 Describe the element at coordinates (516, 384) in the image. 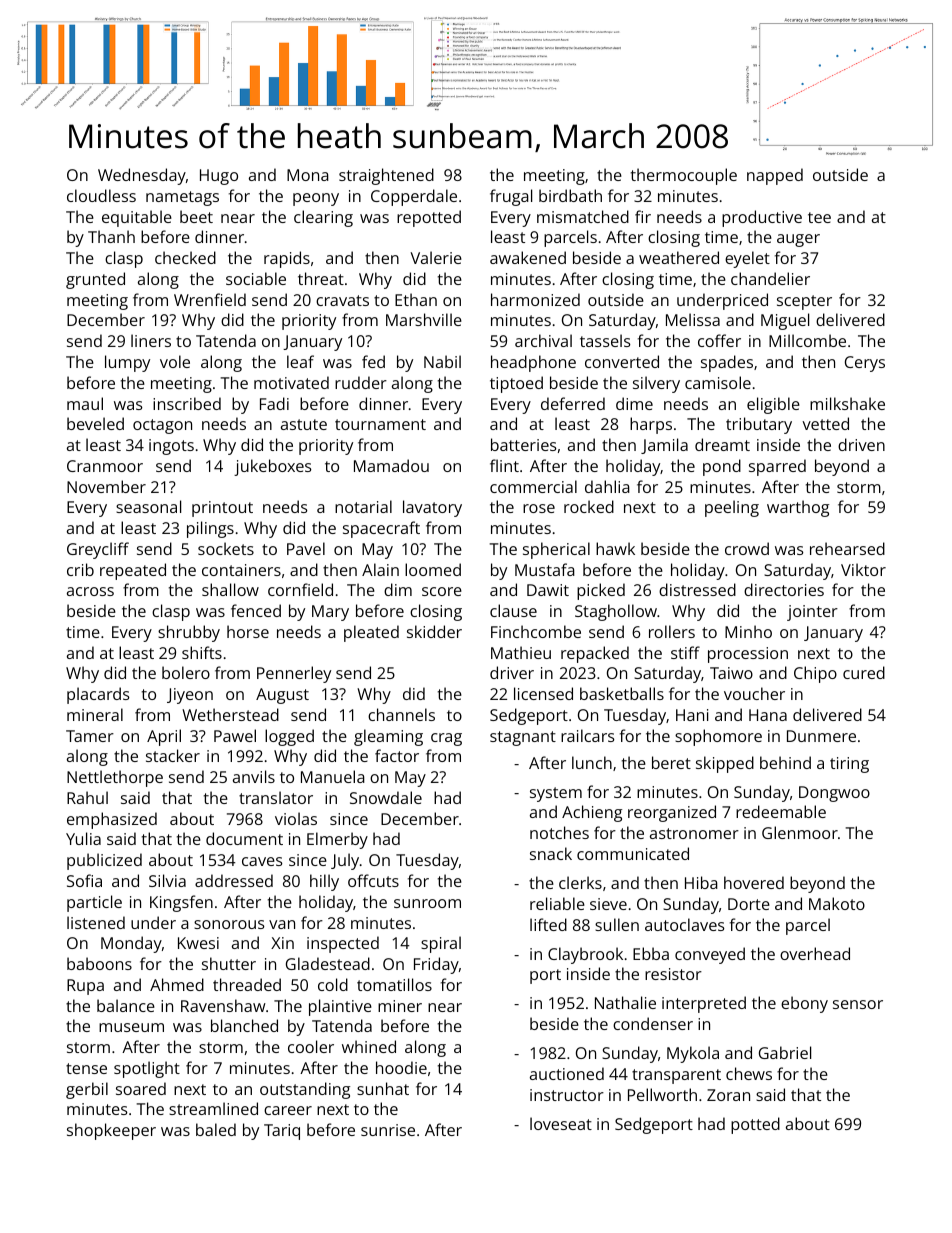

I see `tiptoed` at that location.
